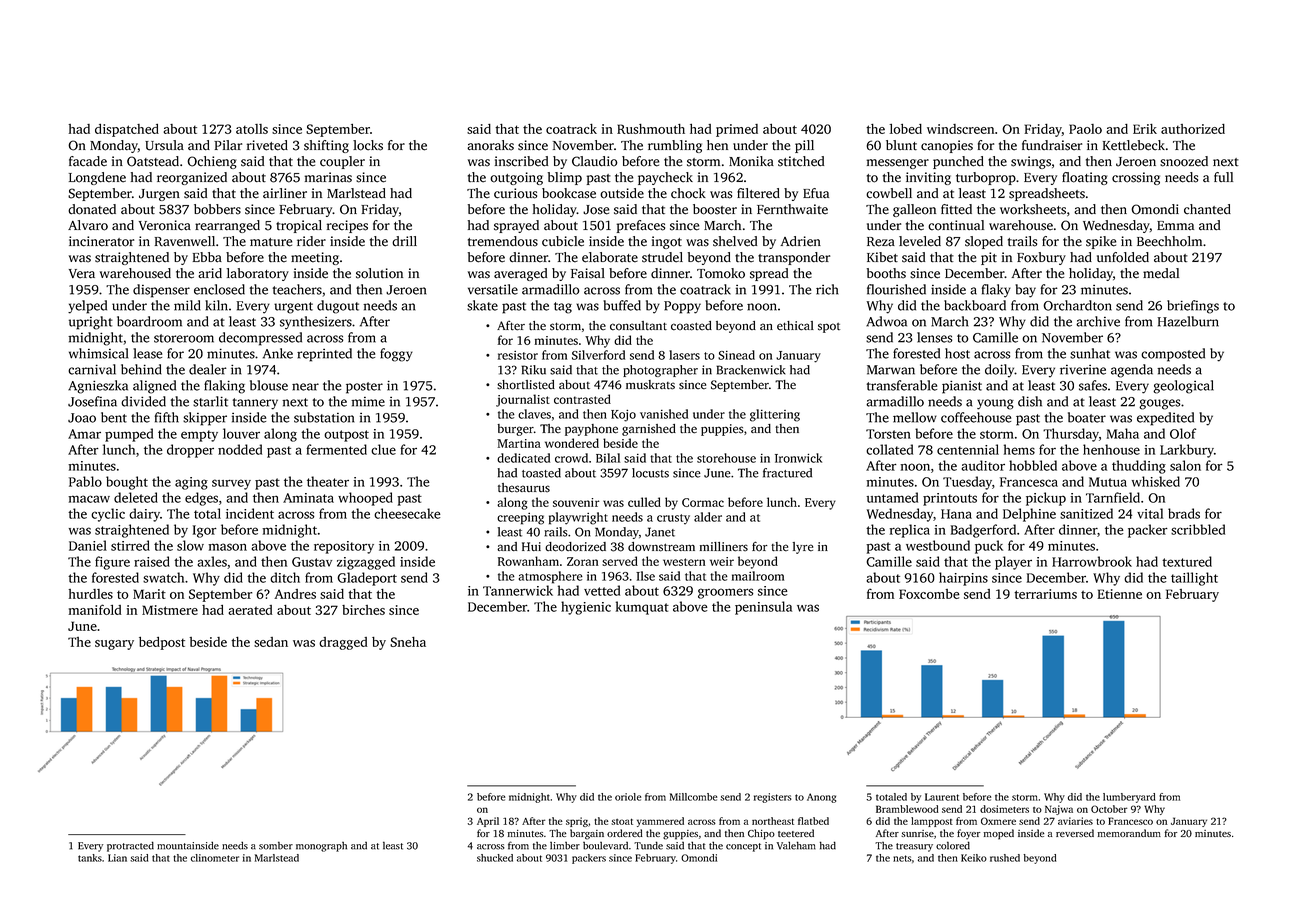 The height and width of the document is (924, 1308). What do you see at coordinates (934, 337) in the document?
I see `lenses` at bounding box center [934, 337].
